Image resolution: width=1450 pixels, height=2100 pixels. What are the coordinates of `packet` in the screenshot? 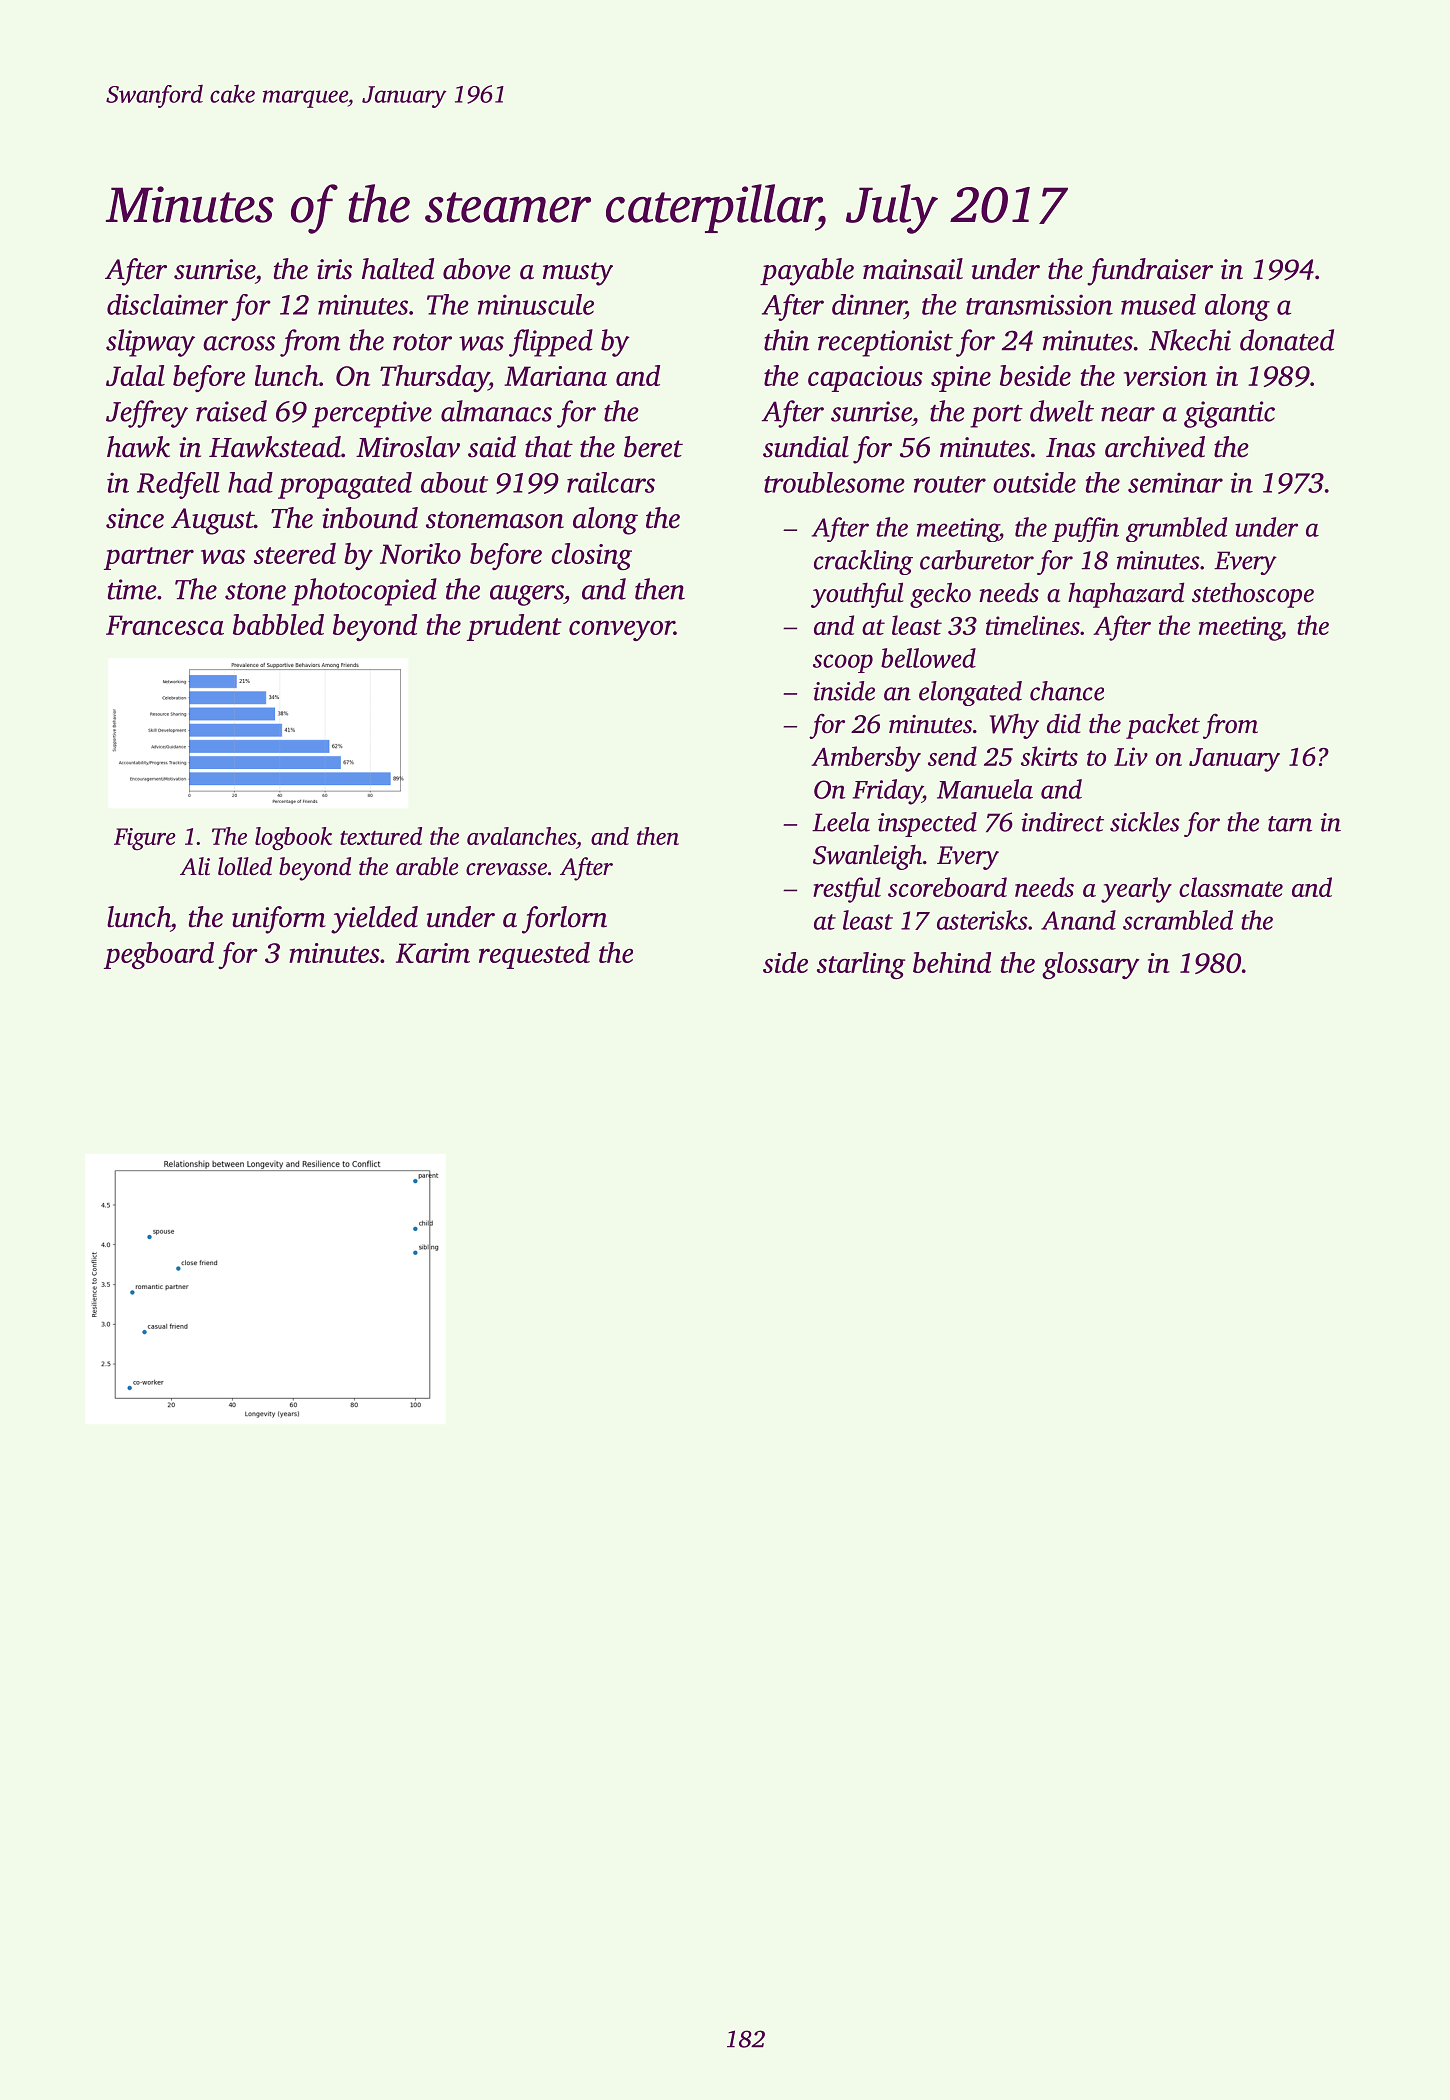 It's located at (1163, 726).
